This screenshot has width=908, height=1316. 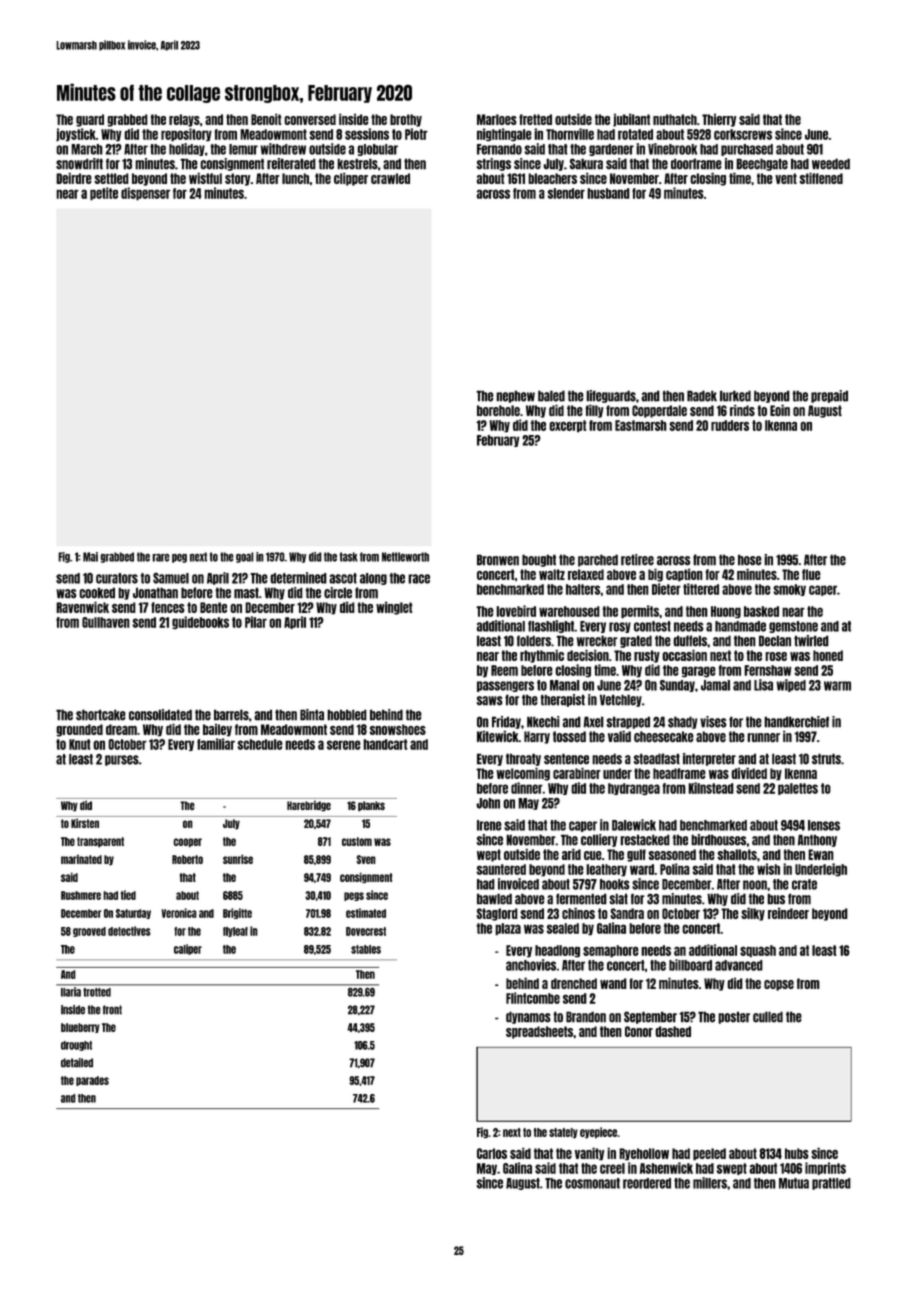 What do you see at coordinates (92, 1081) in the screenshot?
I see `parades` at bounding box center [92, 1081].
